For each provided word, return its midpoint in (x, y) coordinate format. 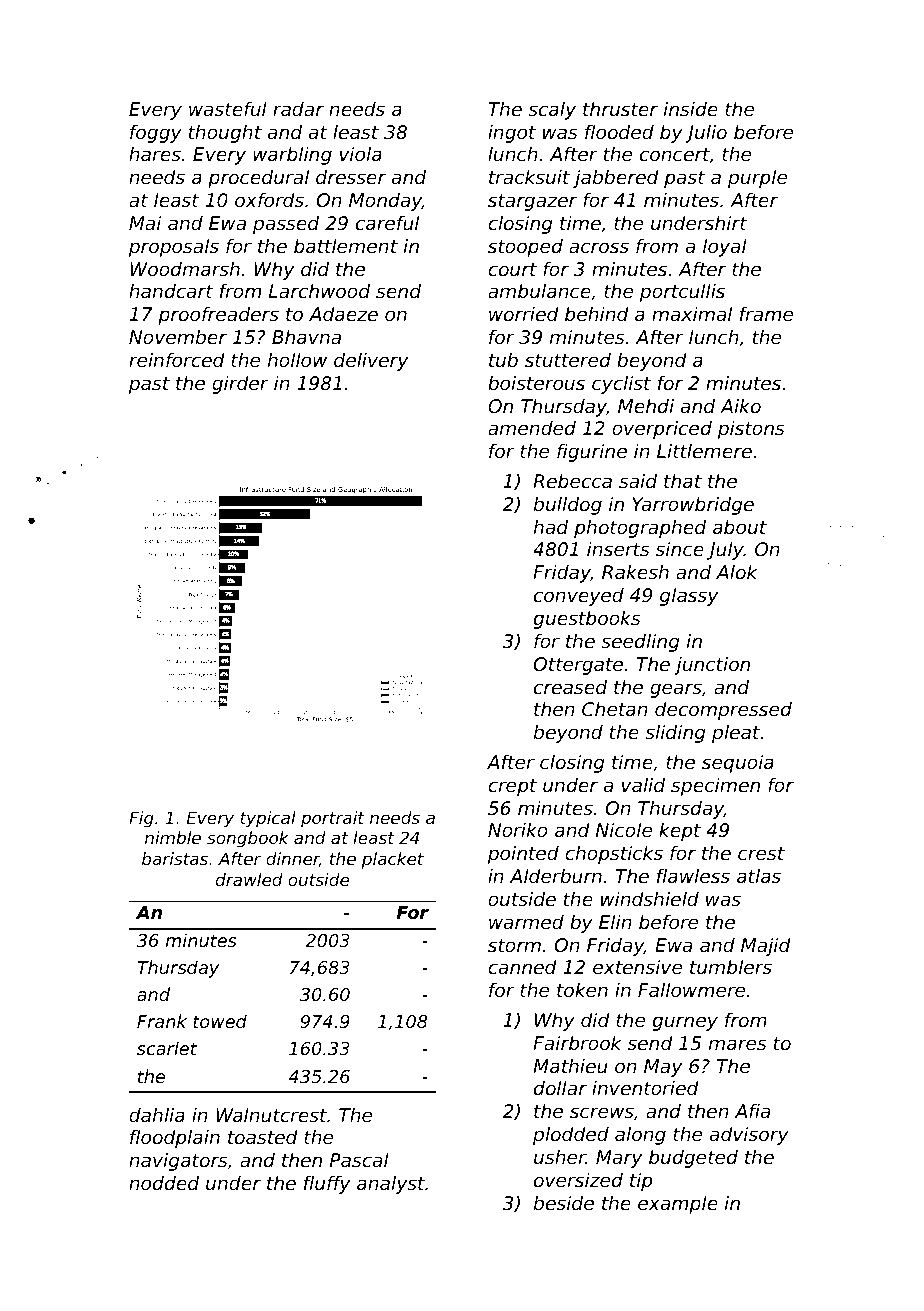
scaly (552, 111)
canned (522, 967)
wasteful (228, 109)
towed (220, 1021)
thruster (620, 109)
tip (641, 1182)
